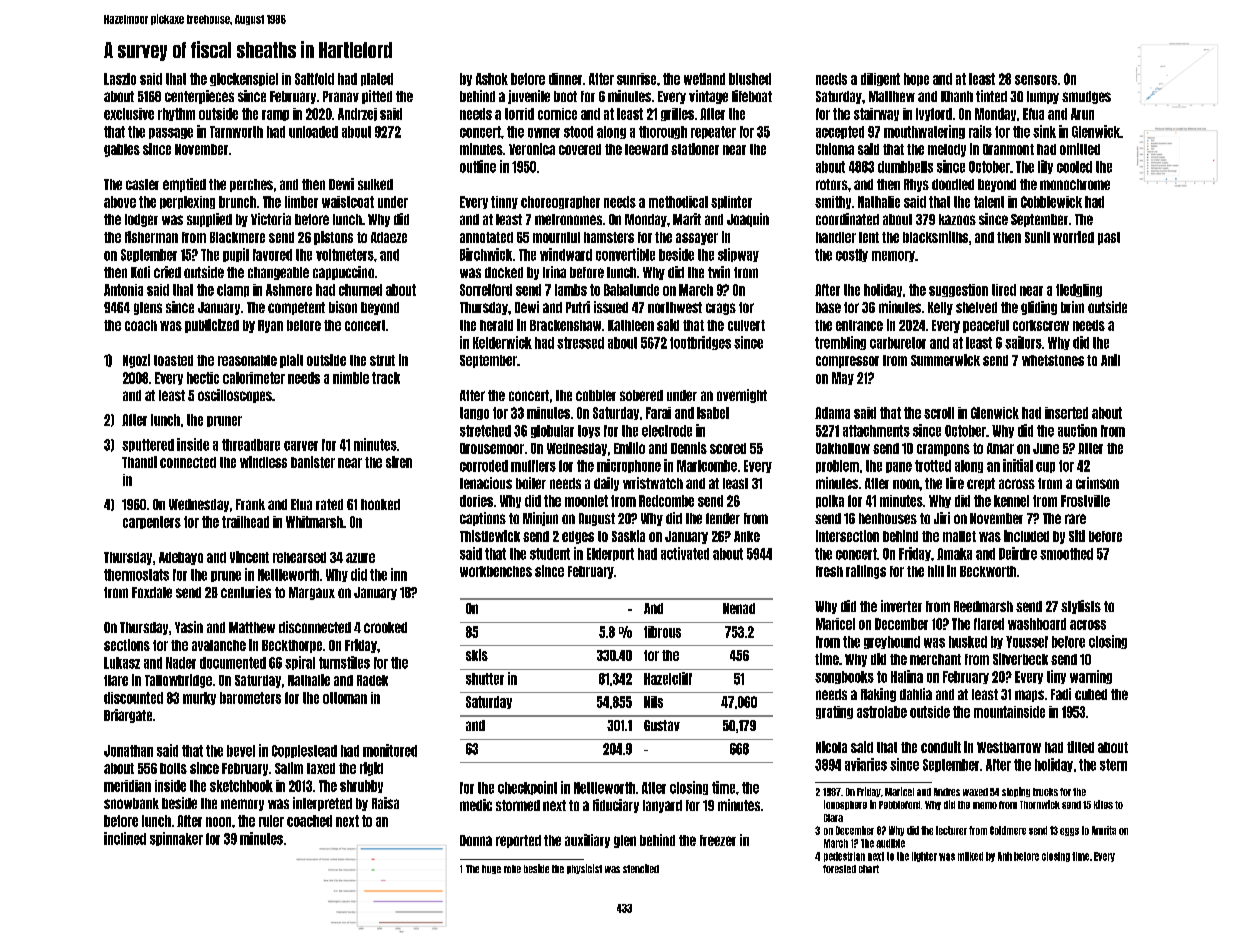 This screenshot has width=1233, height=952. I want to click on cobbler, so click(596, 395).
